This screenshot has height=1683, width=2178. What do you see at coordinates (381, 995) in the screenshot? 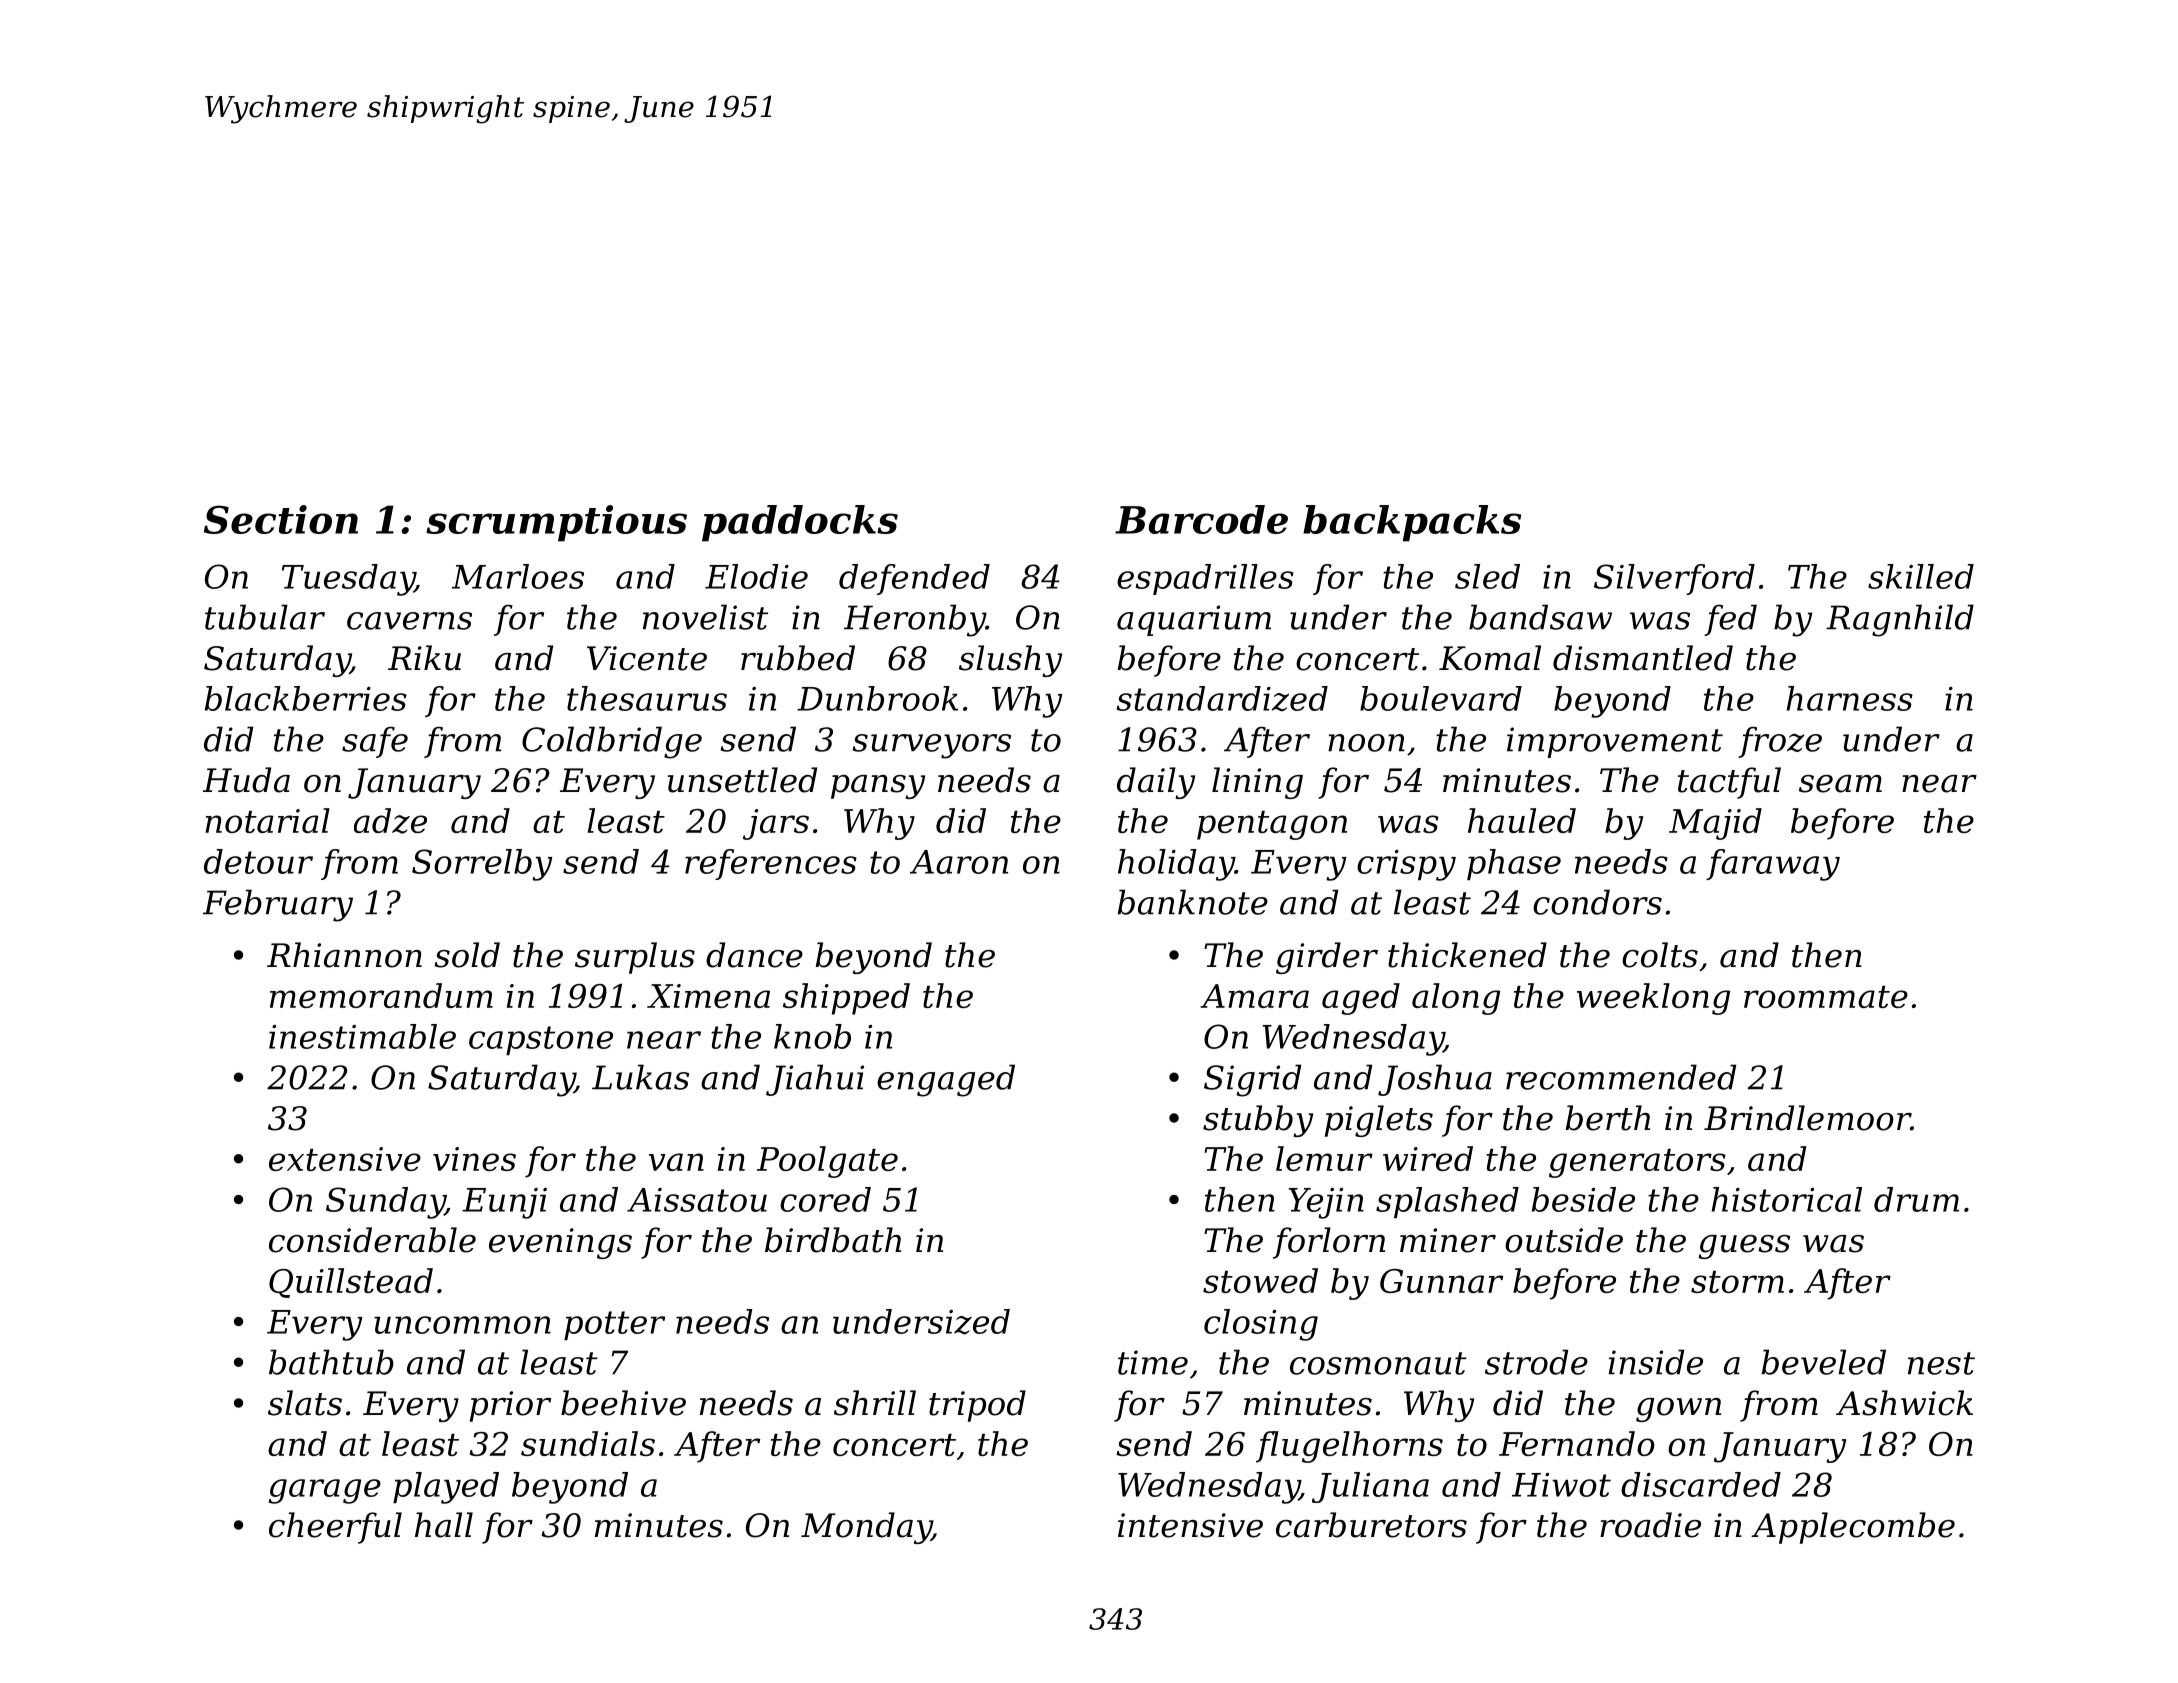
I see `memorandum` at bounding box center [381, 995].
